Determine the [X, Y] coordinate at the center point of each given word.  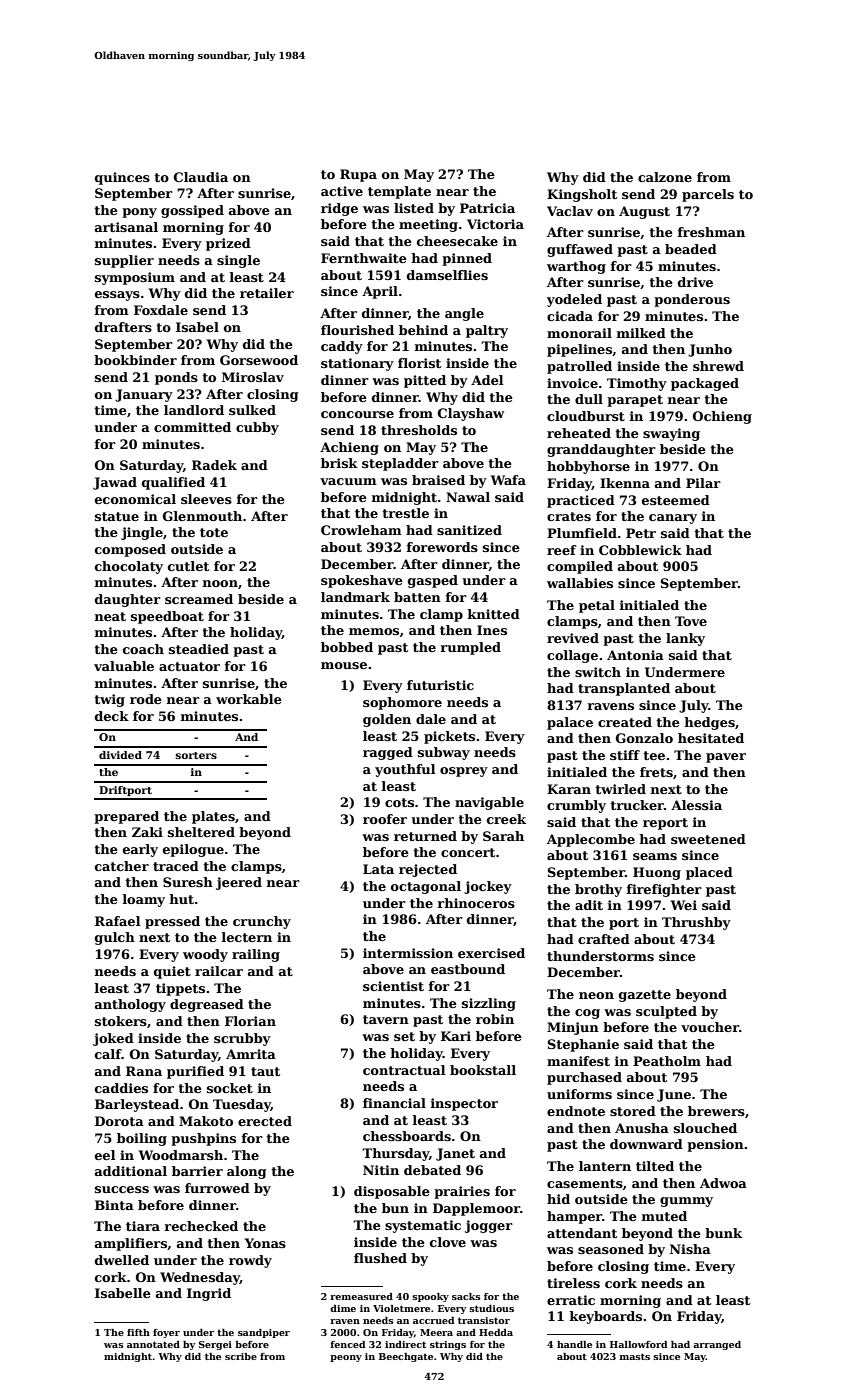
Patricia [487, 208]
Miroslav [253, 377]
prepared [126, 817]
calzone [665, 177]
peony [346, 1358]
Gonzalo [644, 738]
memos [374, 631]
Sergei [215, 1345]
